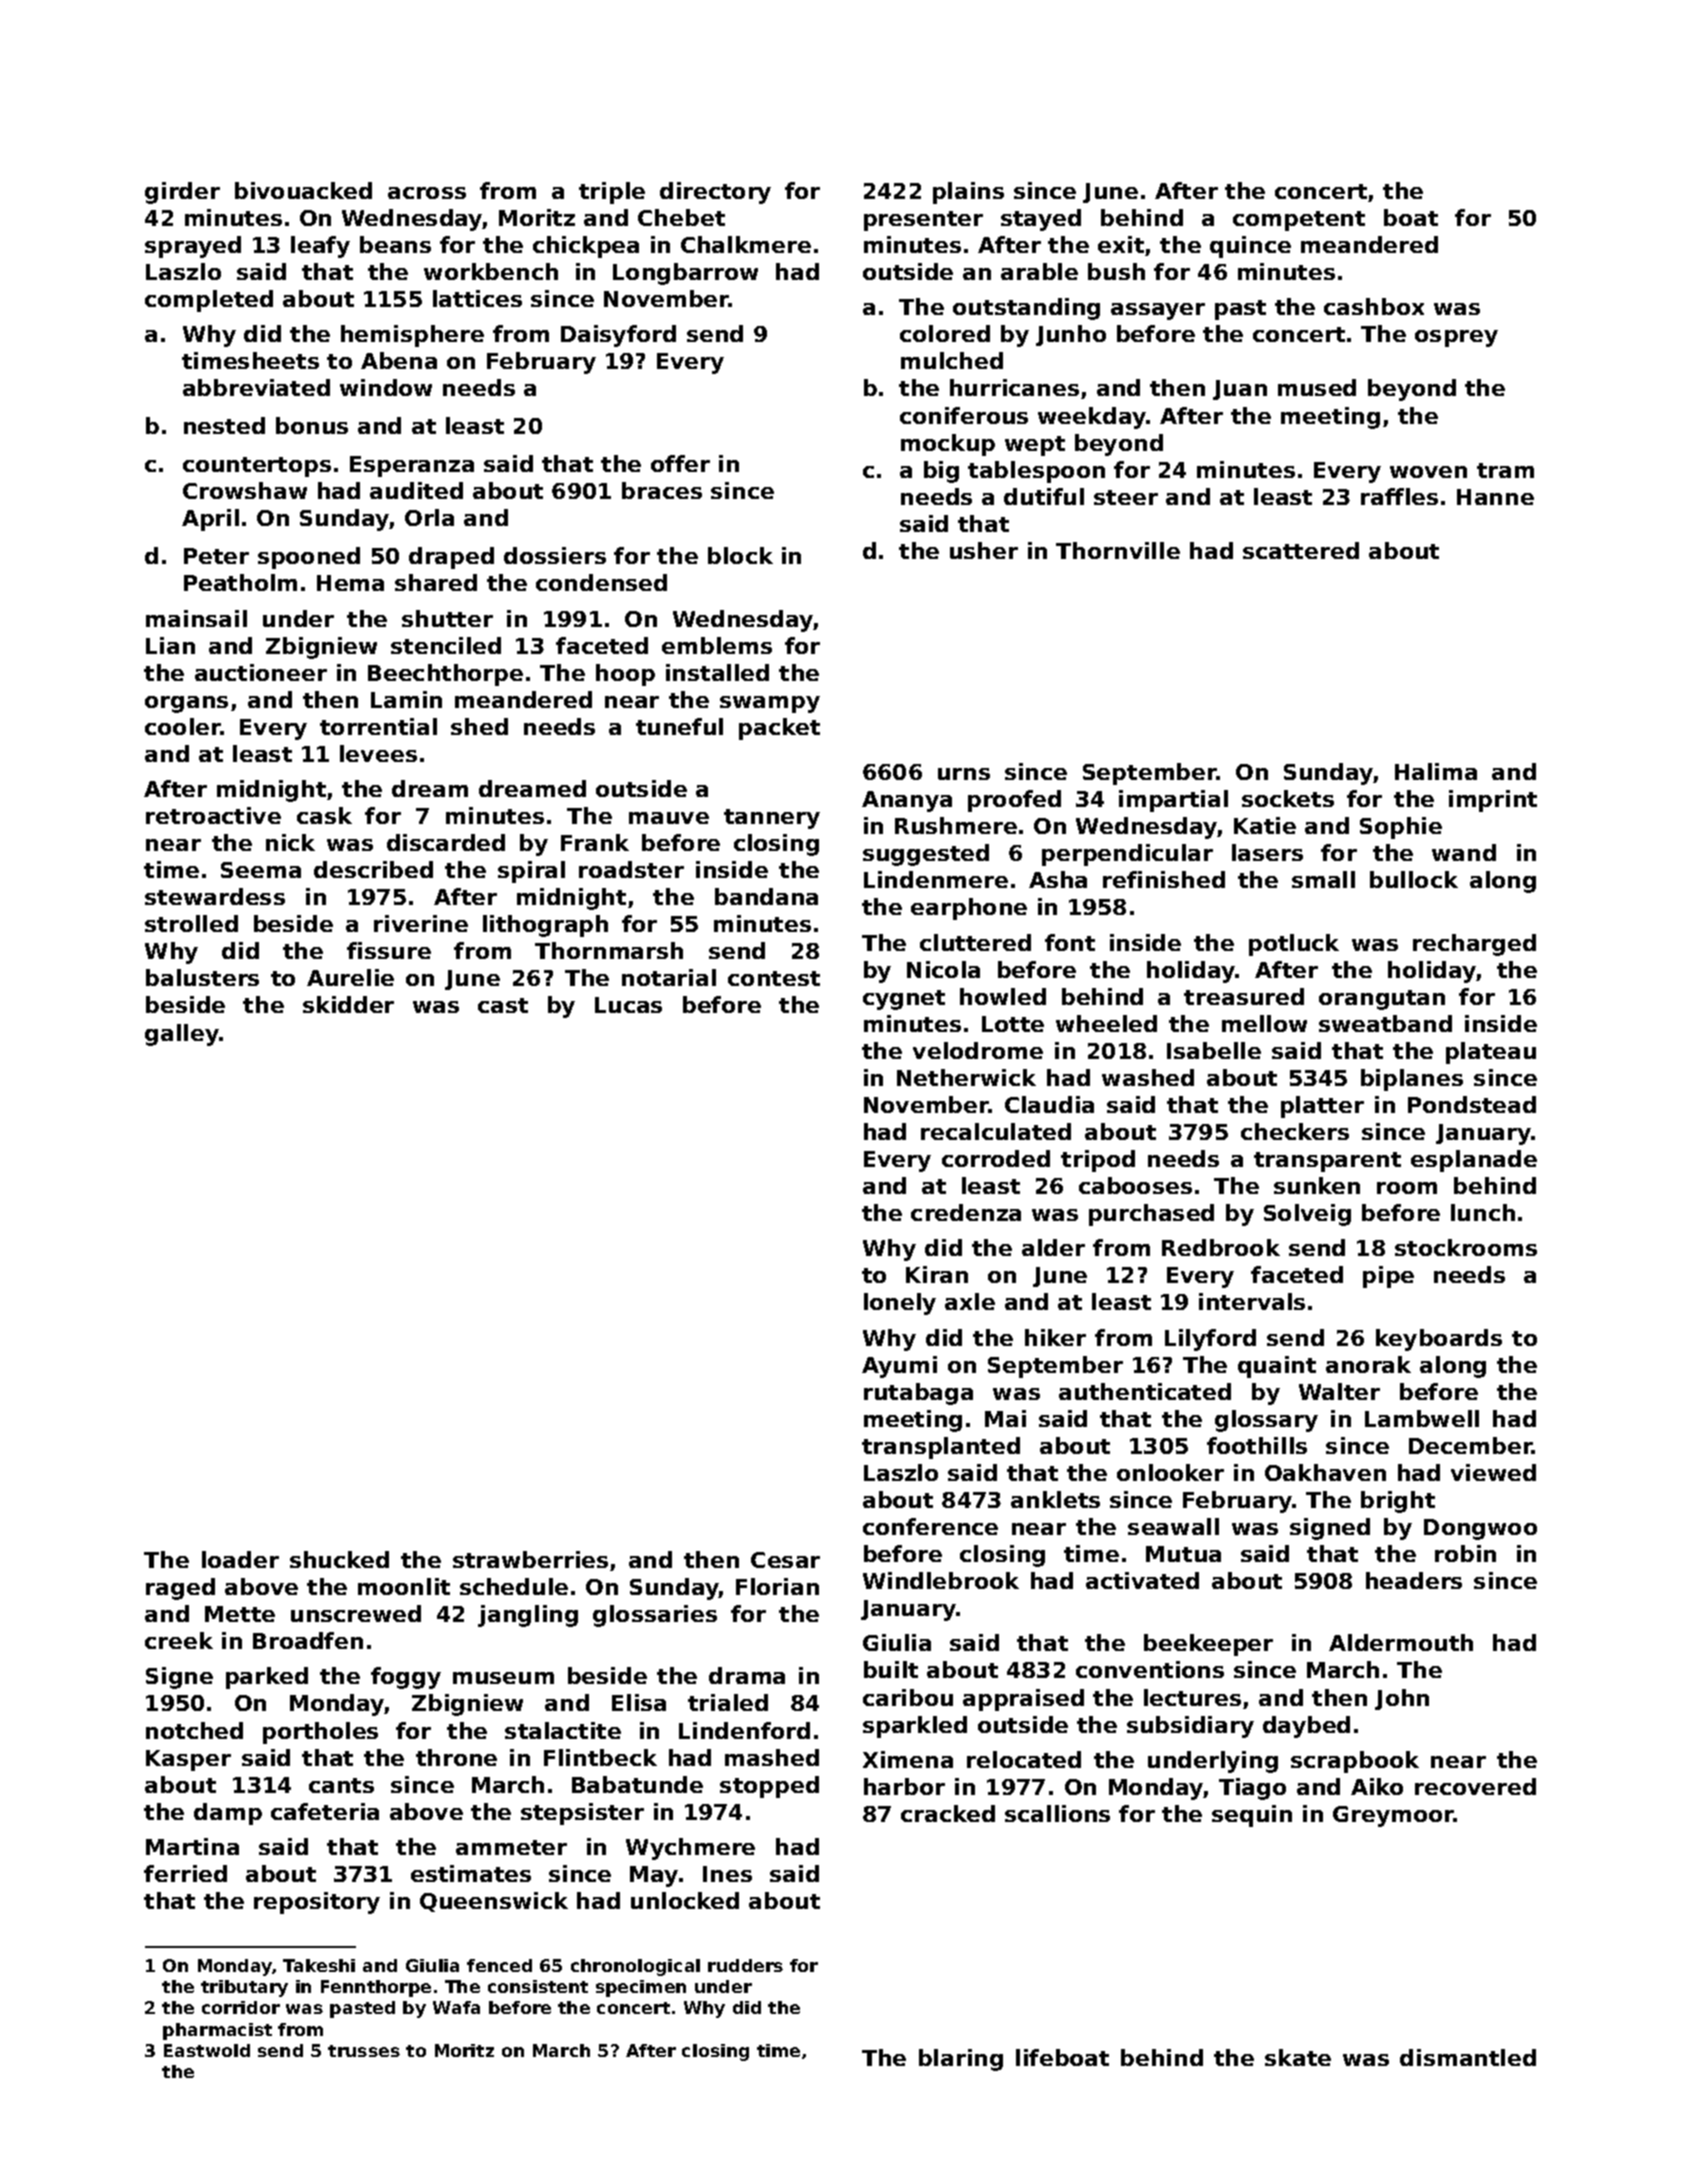 This screenshot has width=1683, height=2178. Describe the element at coordinates (538, 1986) in the screenshot. I see `consistent` at that location.
